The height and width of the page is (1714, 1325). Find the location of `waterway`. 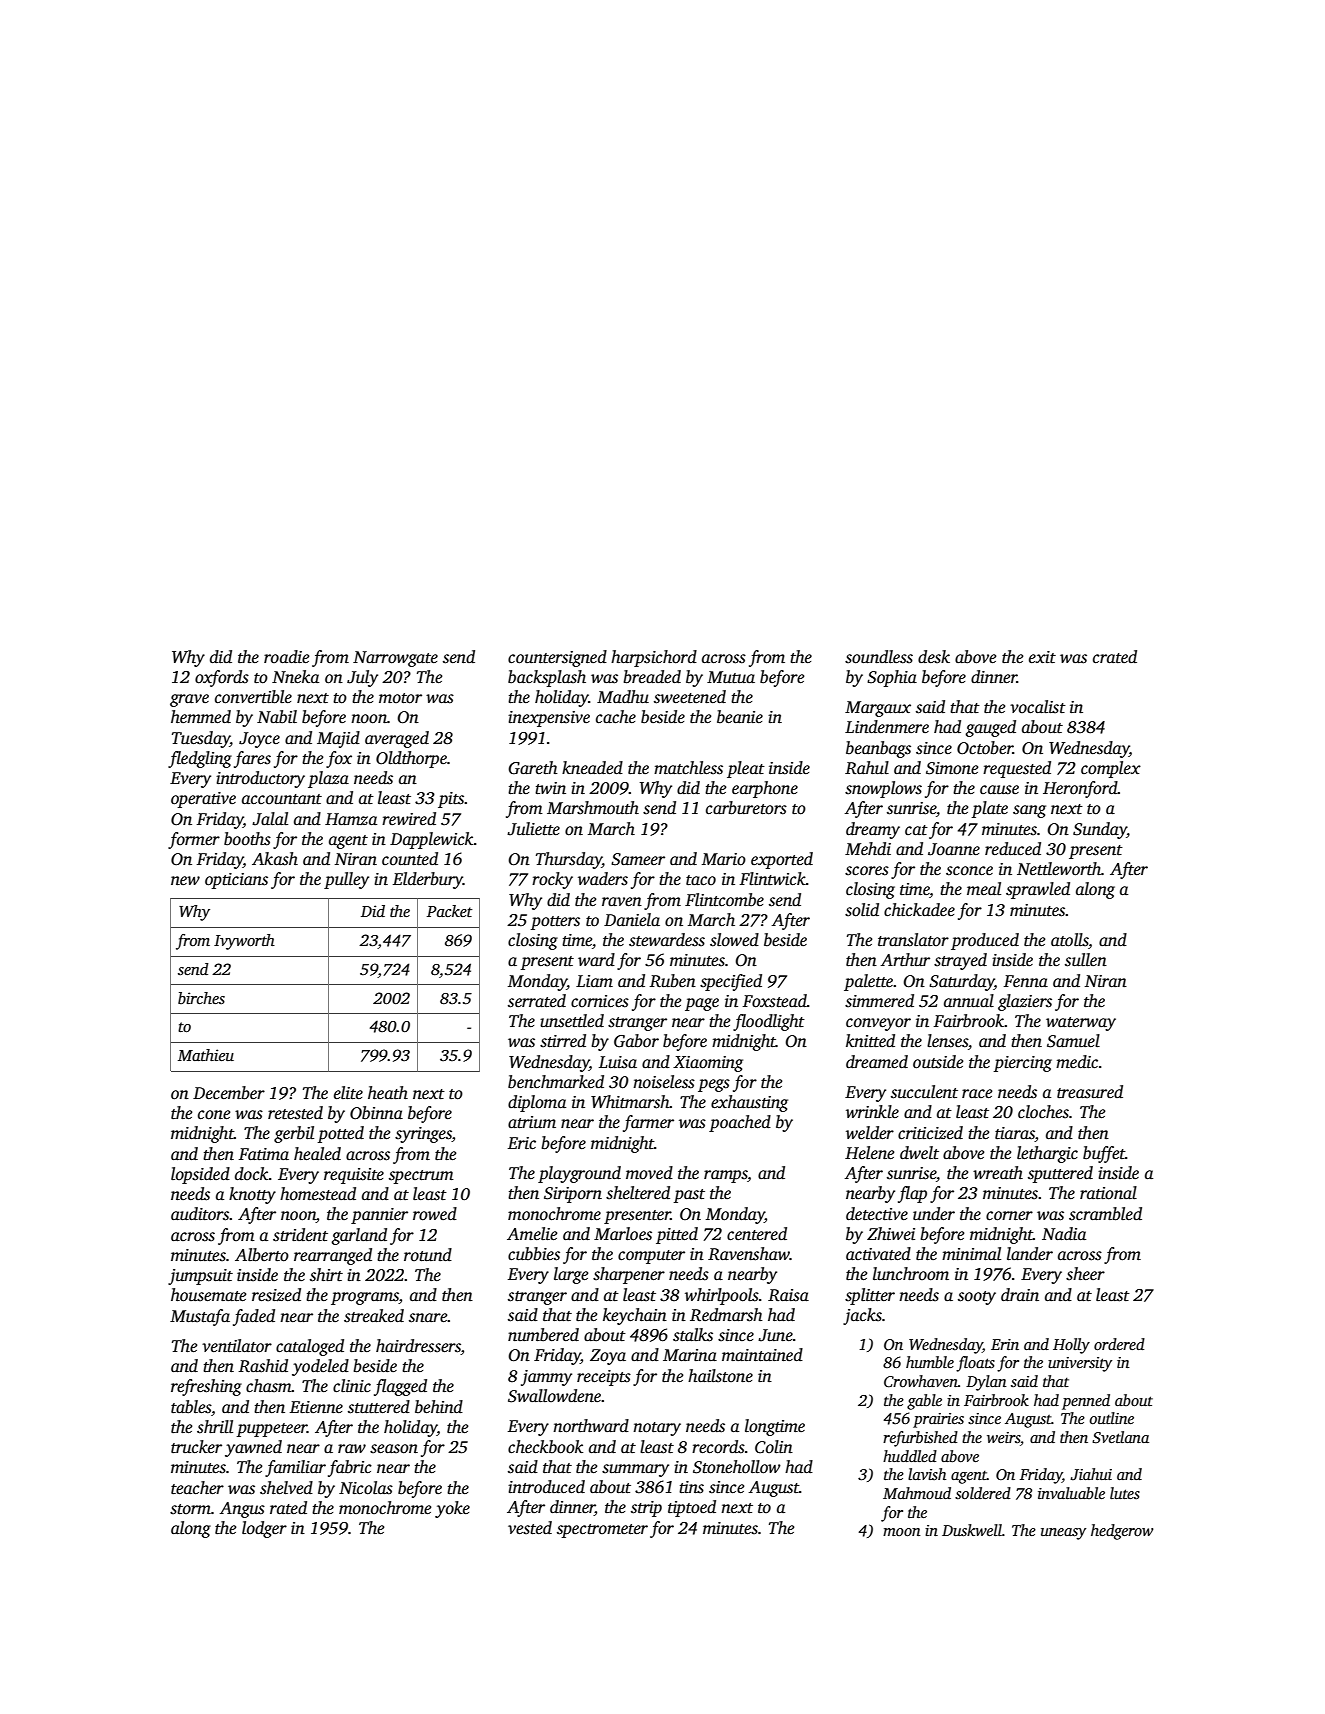

waterway is located at coordinates (1081, 1024).
